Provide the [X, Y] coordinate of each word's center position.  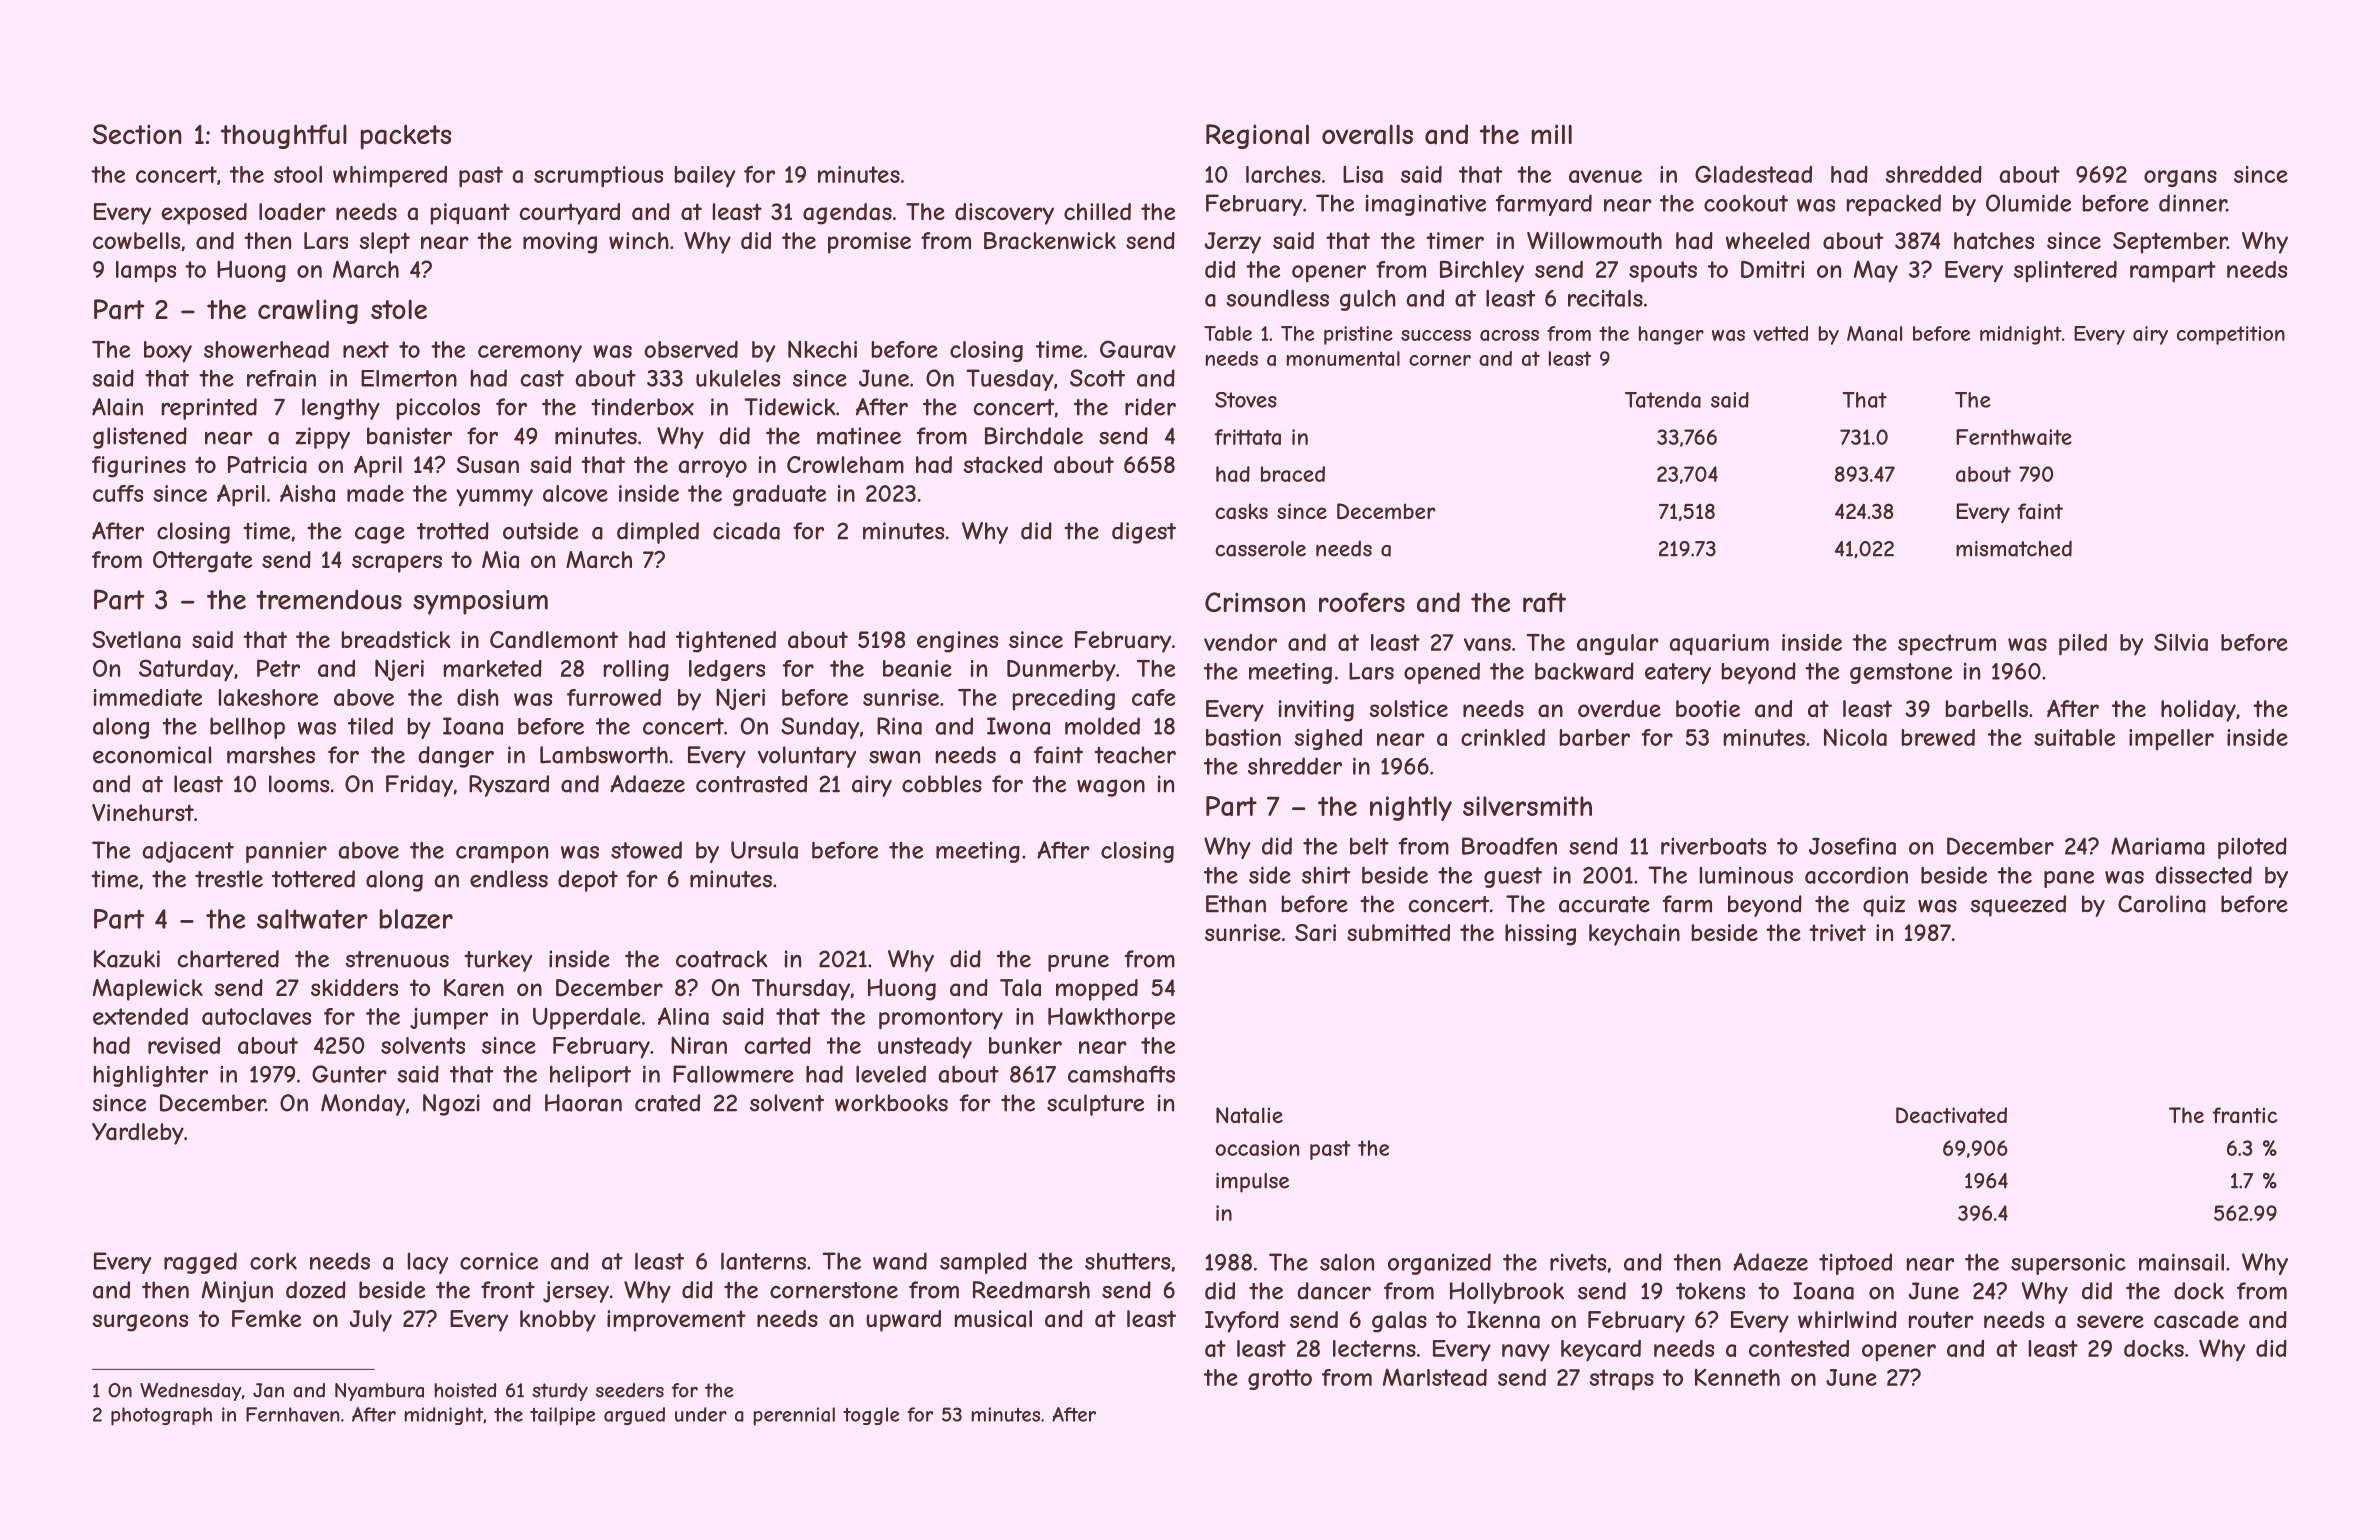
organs [2180, 178]
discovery [1004, 214]
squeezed [2018, 906]
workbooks [891, 1103]
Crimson [1255, 602]
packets [406, 136]
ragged [200, 1263]
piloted [2252, 848]
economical [152, 755]
